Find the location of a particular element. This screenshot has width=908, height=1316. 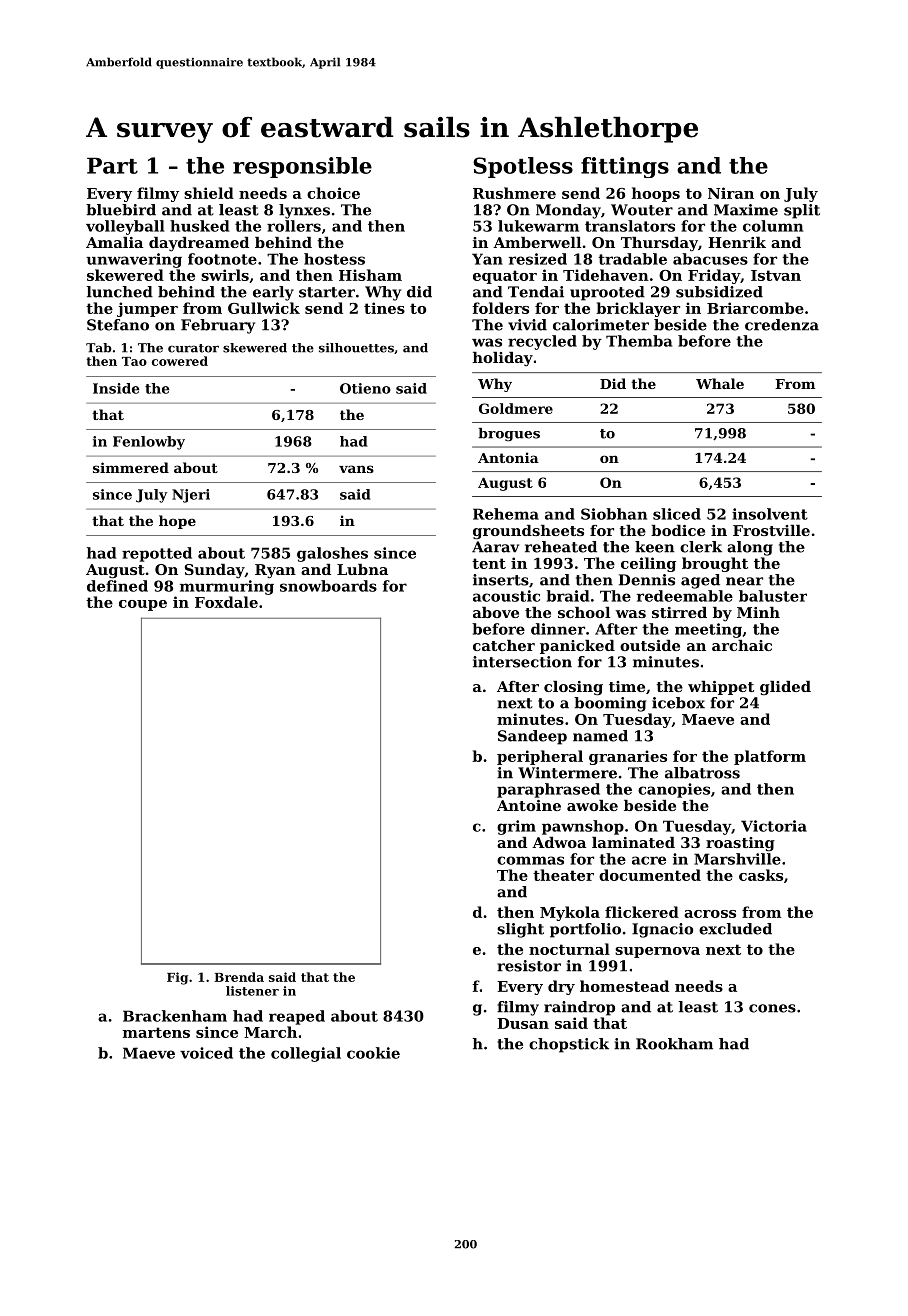

subsidized is located at coordinates (719, 292).
